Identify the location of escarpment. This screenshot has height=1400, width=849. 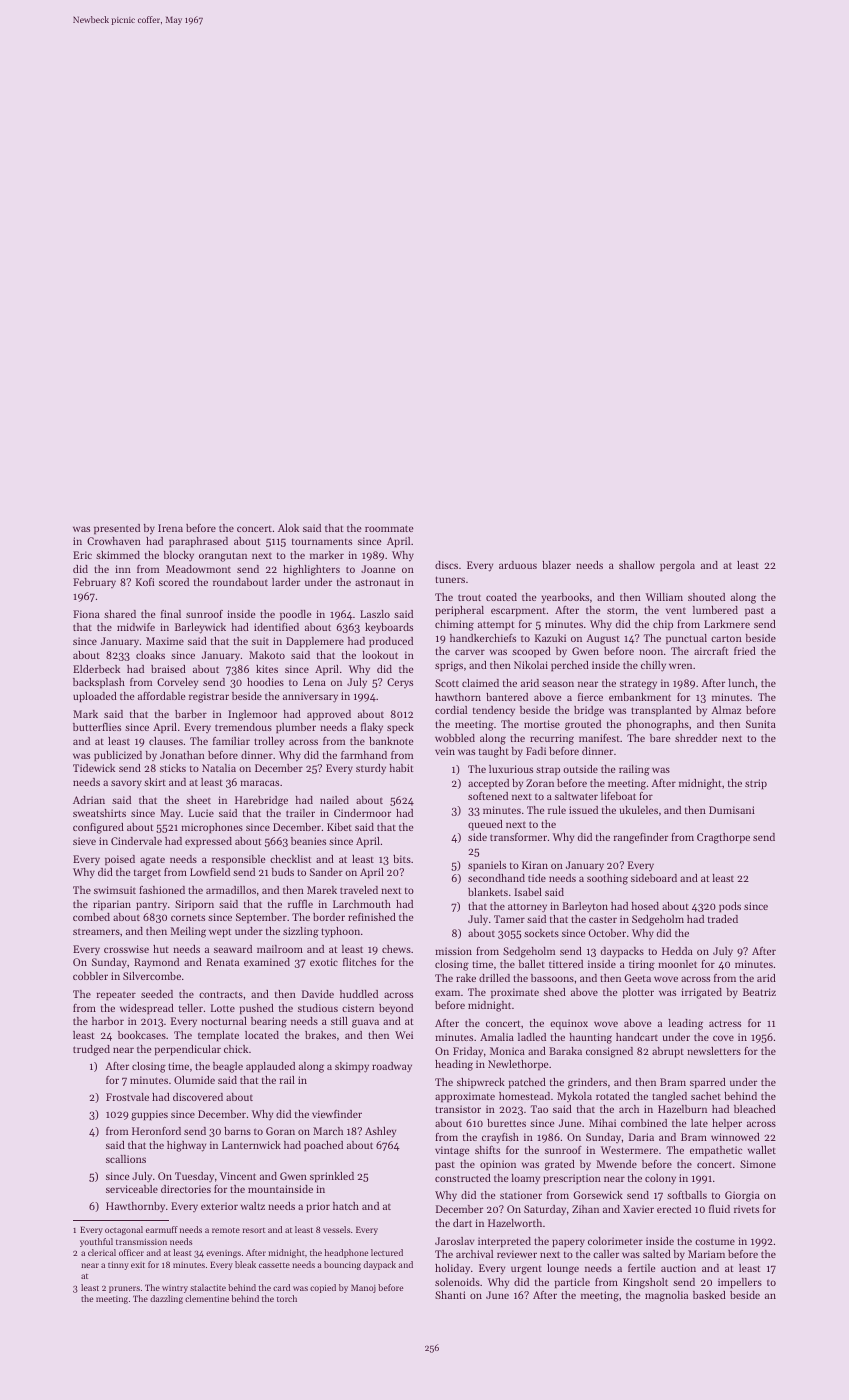
(518, 611).
